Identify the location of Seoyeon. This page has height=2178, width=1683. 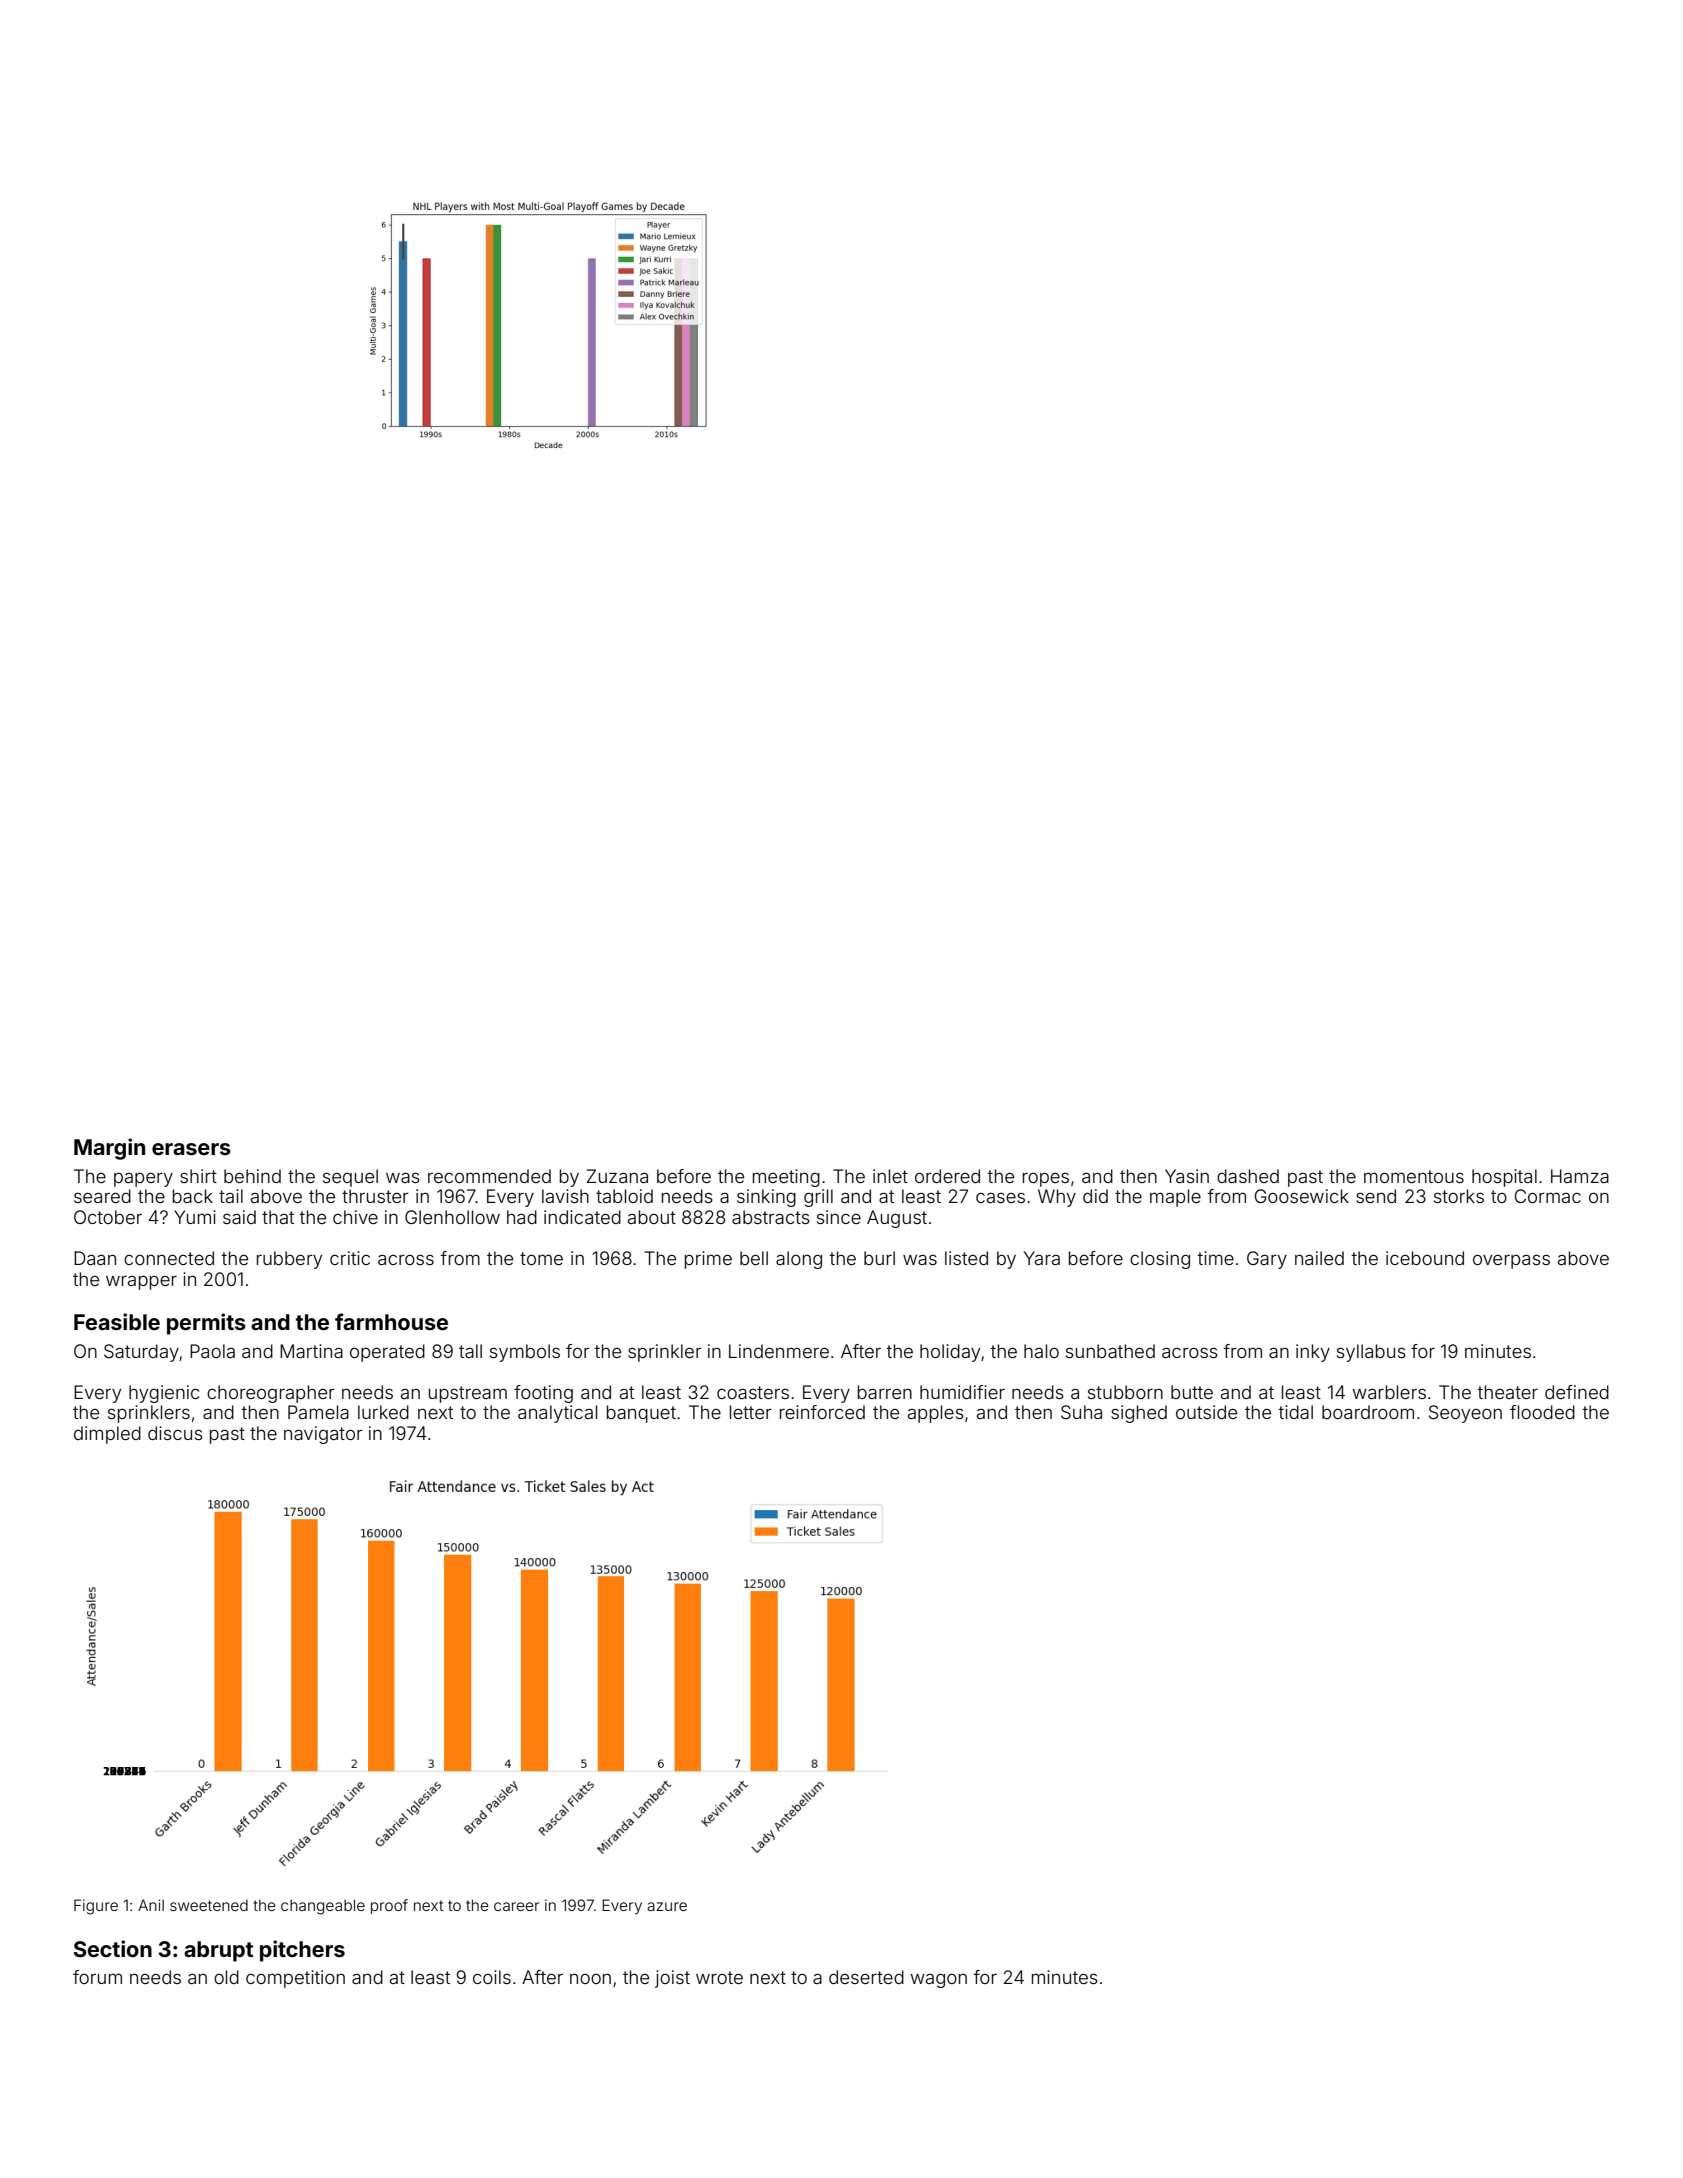
(1465, 1414).
